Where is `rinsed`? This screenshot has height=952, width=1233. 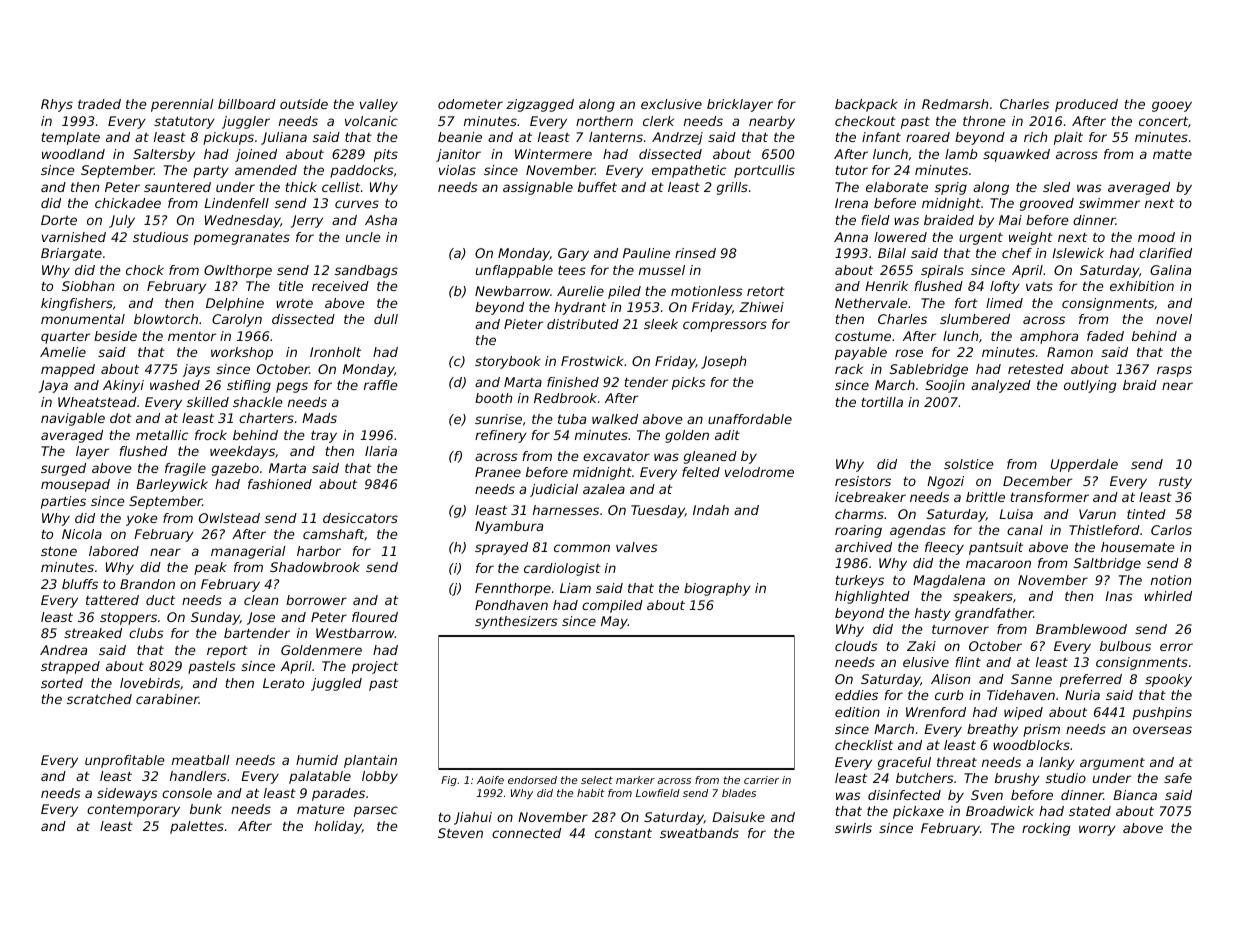 rinsed is located at coordinates (695, 253).
